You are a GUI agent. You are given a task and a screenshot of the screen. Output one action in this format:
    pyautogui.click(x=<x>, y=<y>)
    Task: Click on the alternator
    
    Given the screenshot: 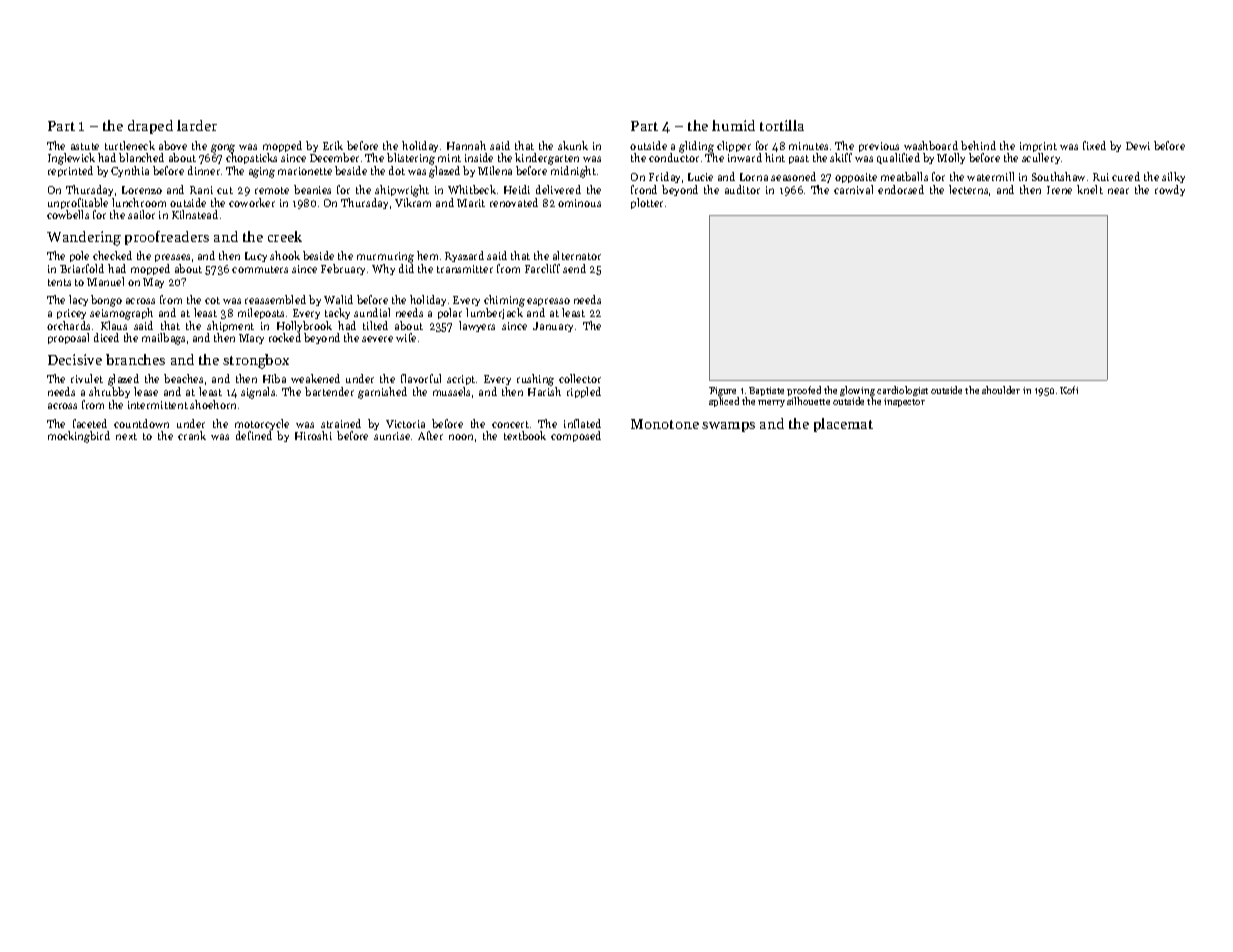 What is the action you would take?
    pyautogui.click(x=577, y=255)
